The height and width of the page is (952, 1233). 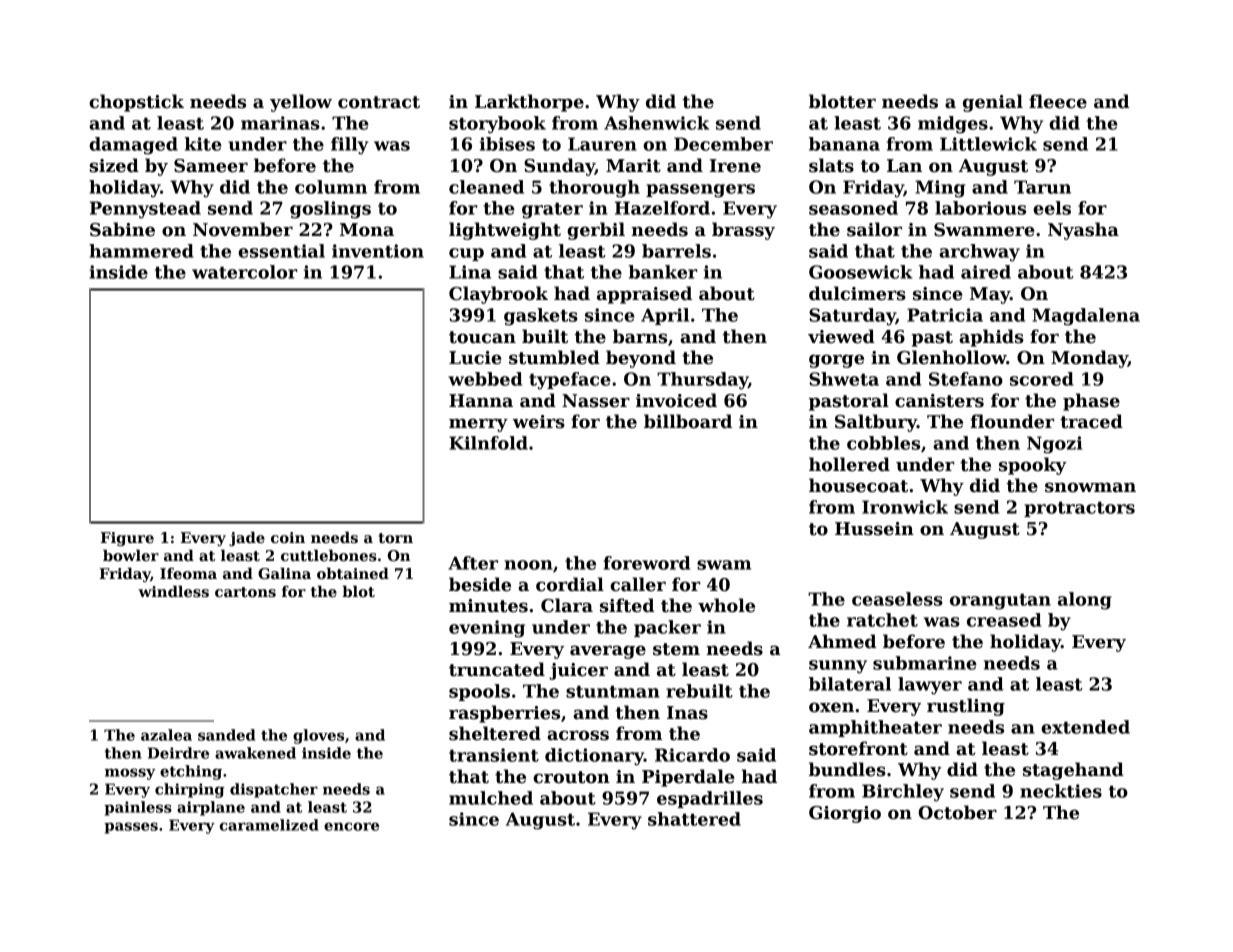 I want to click on Larkthorpe, so click(x=529, y=103).
